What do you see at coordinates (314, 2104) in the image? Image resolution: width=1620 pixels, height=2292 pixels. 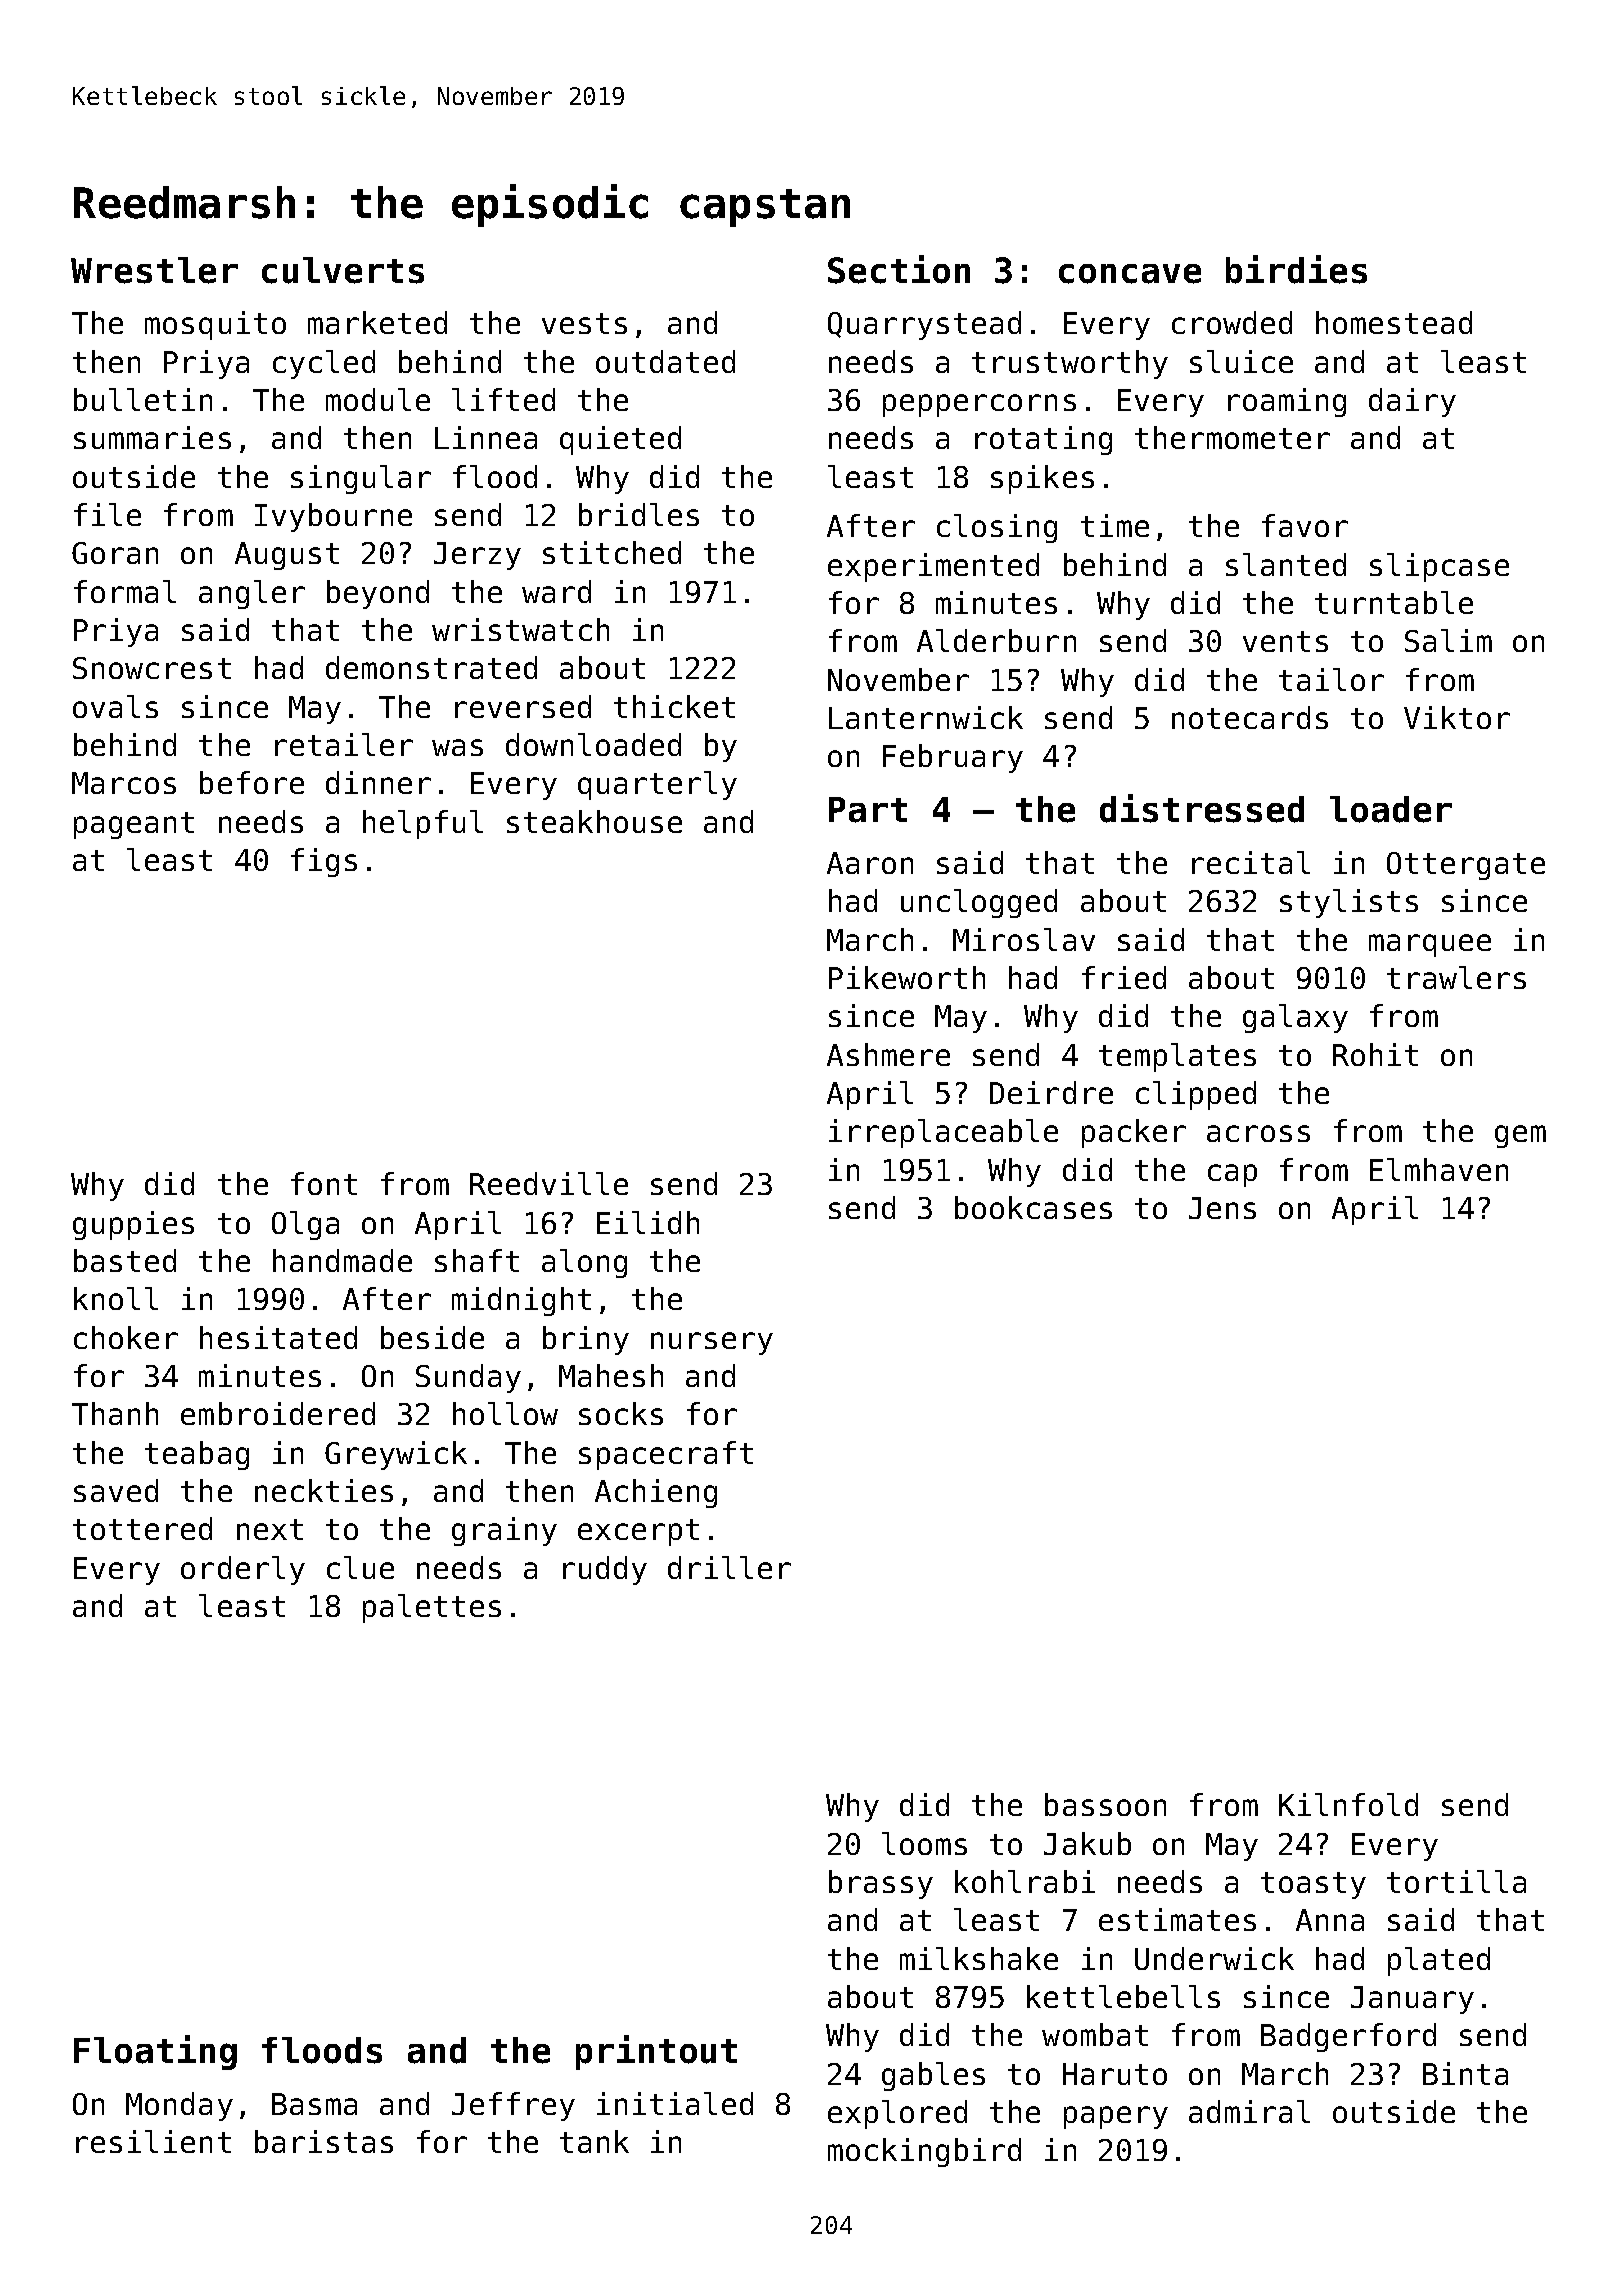 I see `Basma` at bounding box center [314, 2104].
